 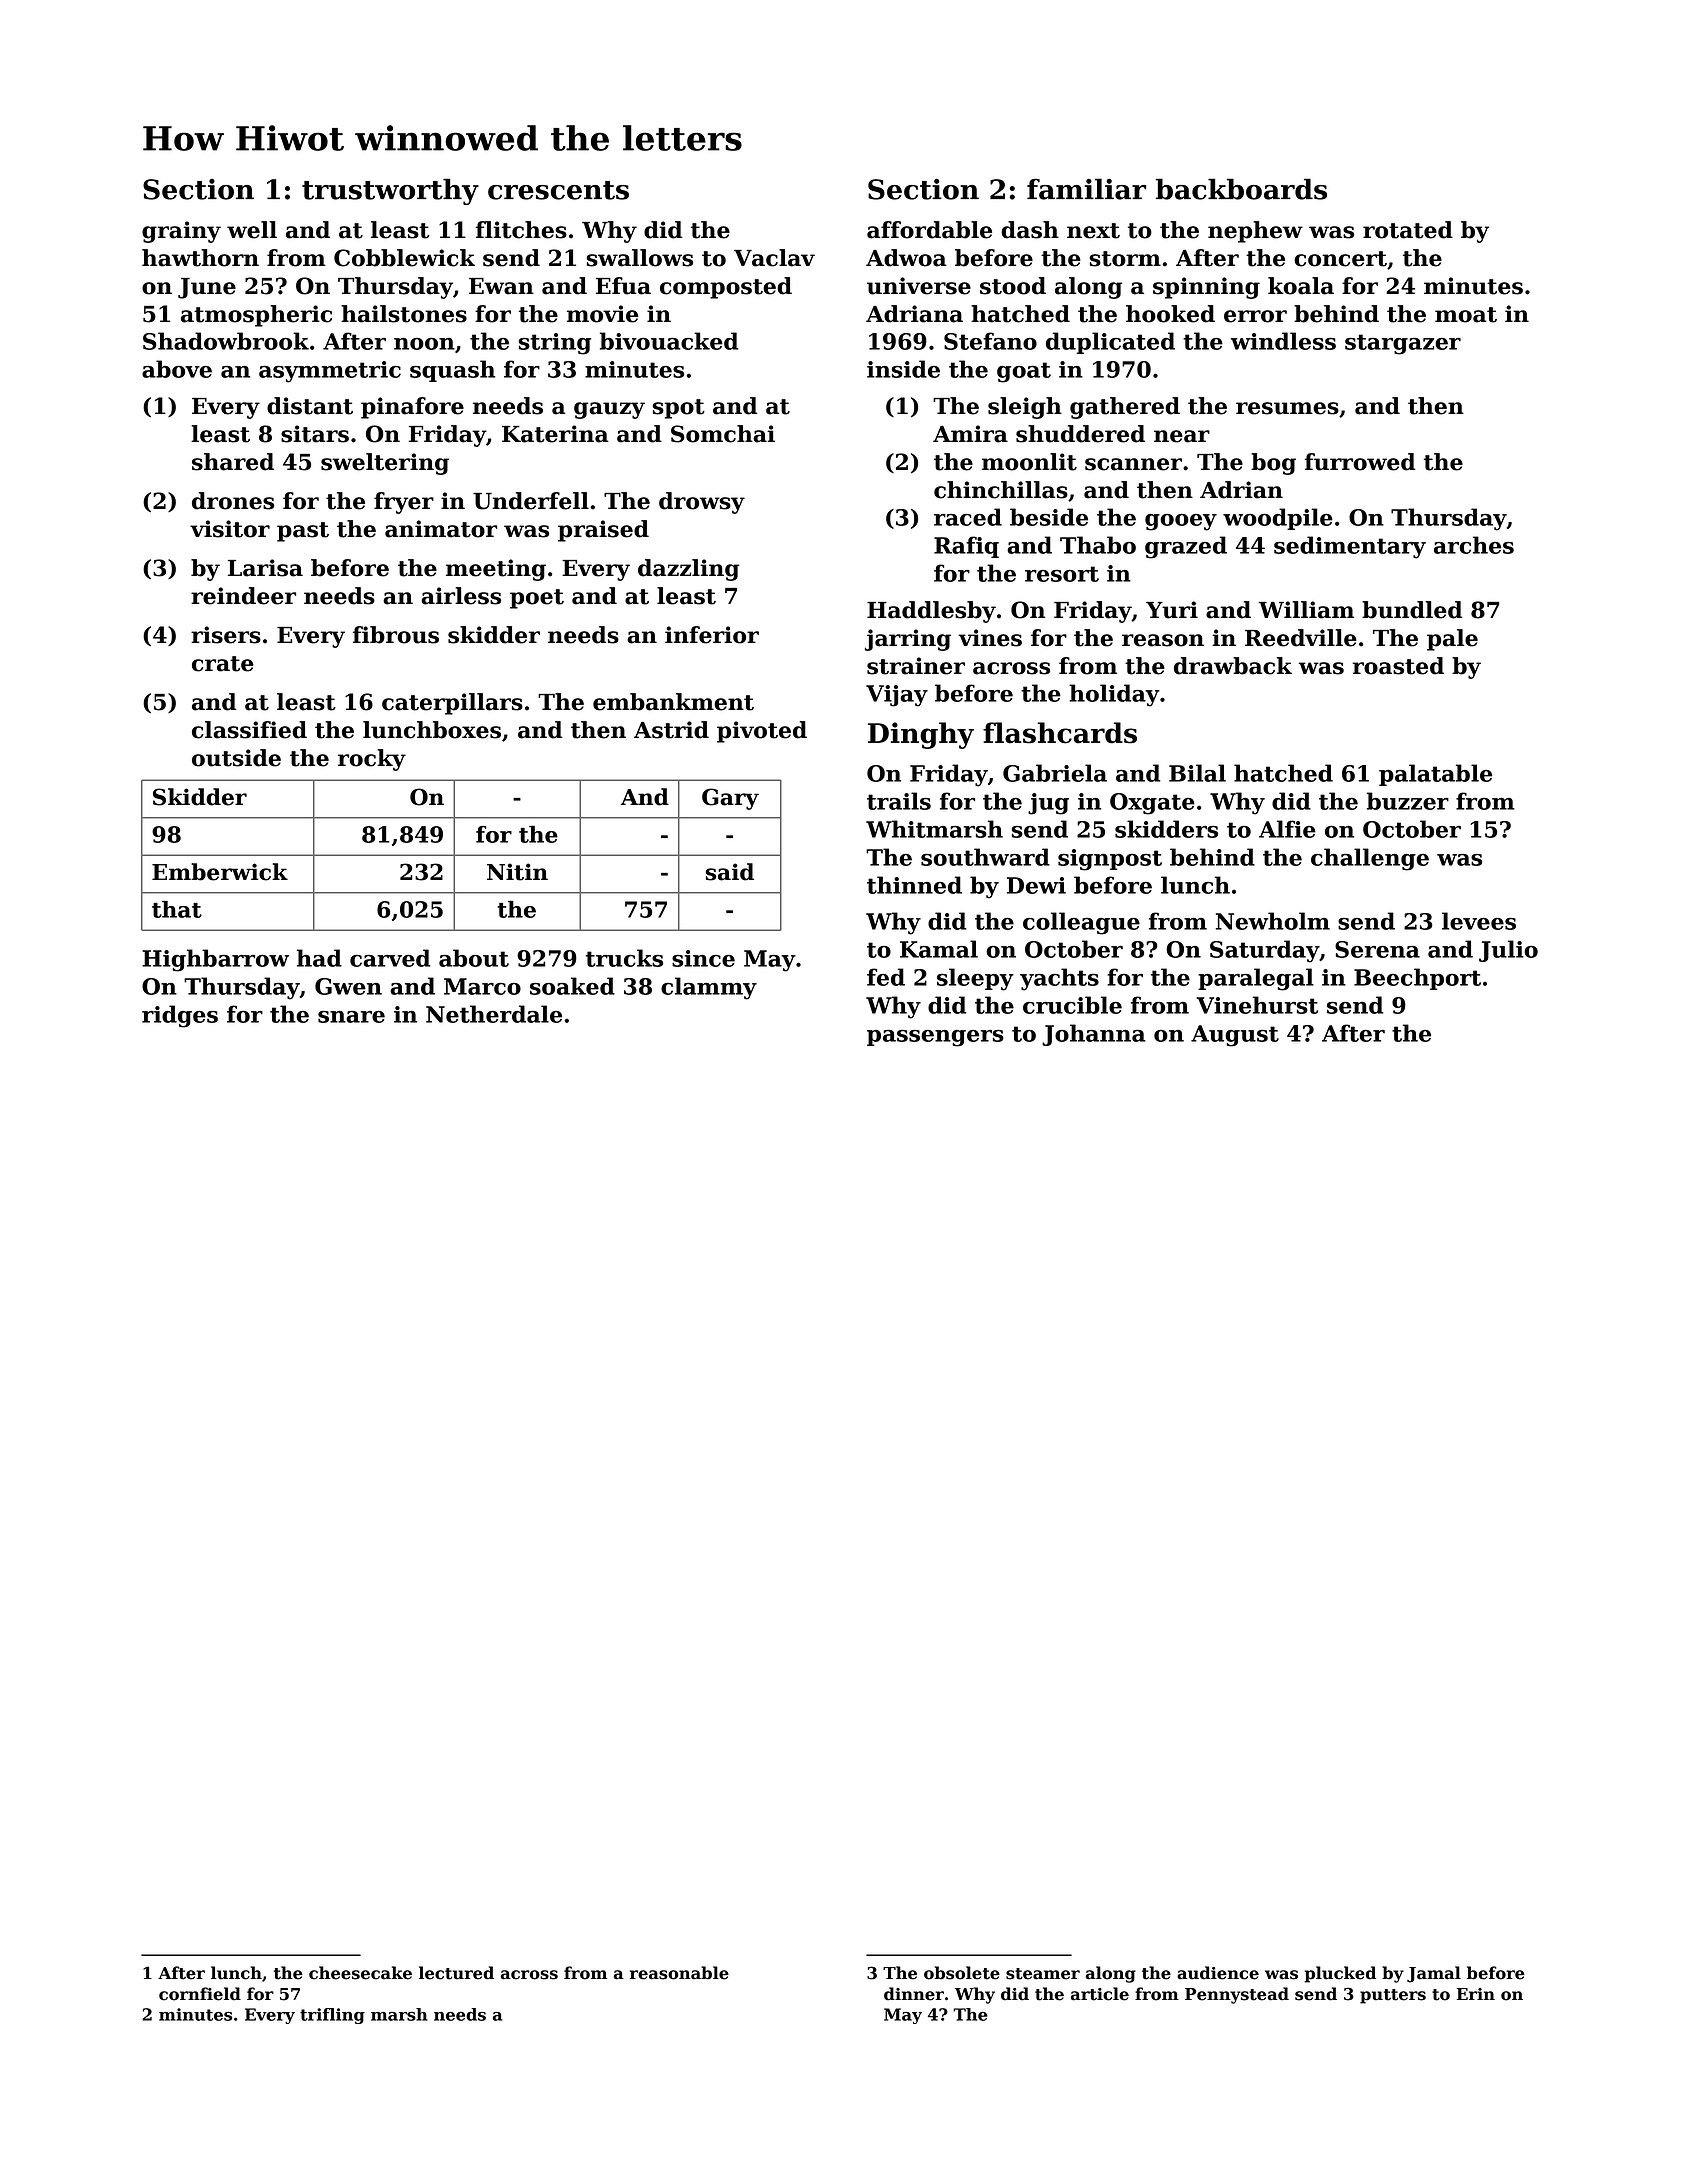 What do you see at coordinates (1452, 640) in the document?
I see `pale` at bounding box center [1452, 640].
